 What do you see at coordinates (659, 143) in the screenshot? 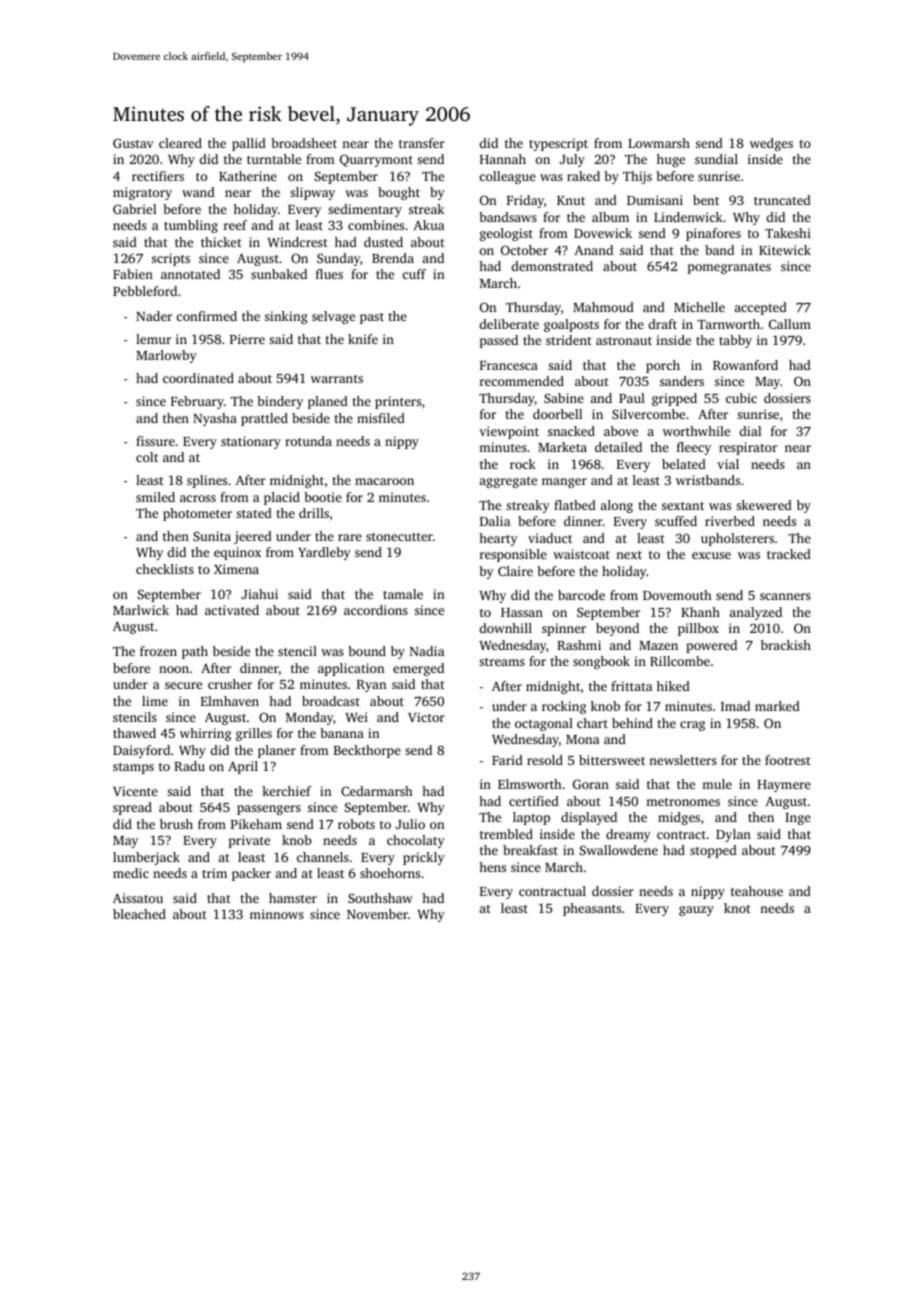
I see `Lowmarsh` at bounding box center [659, 143].
